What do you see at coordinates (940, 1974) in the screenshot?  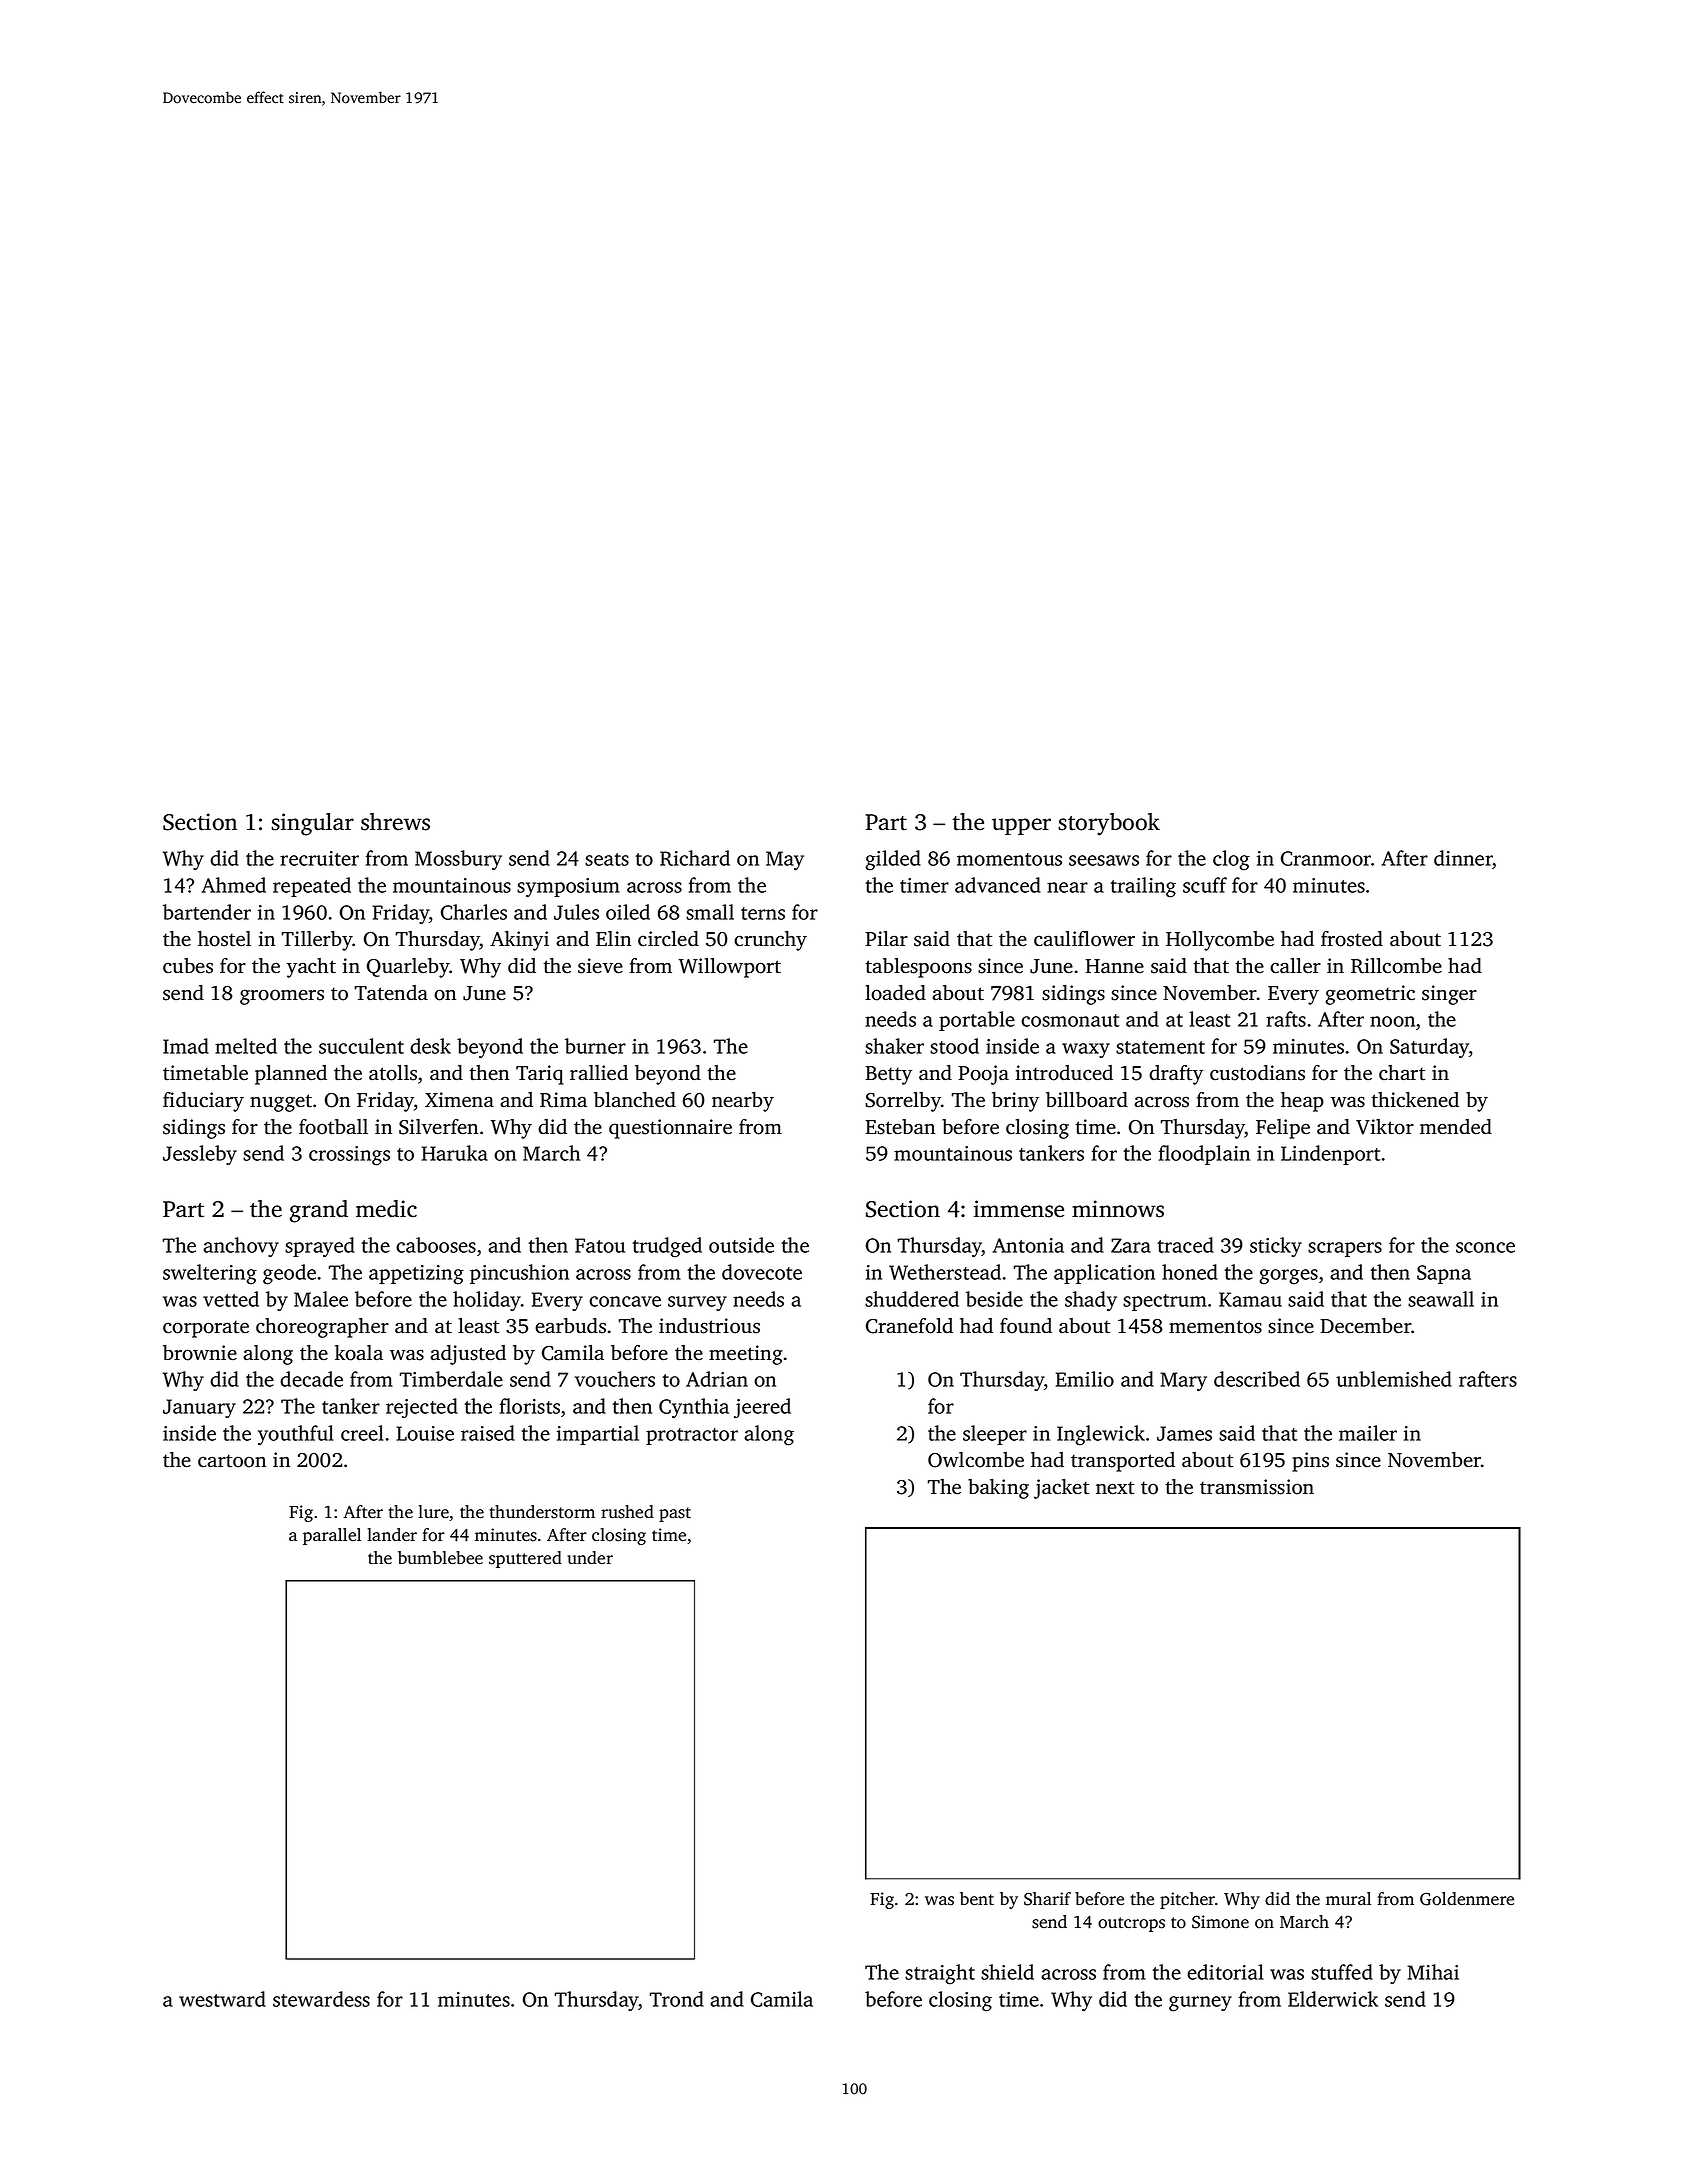 I see `straight` at bounding box center [940, 1974].
